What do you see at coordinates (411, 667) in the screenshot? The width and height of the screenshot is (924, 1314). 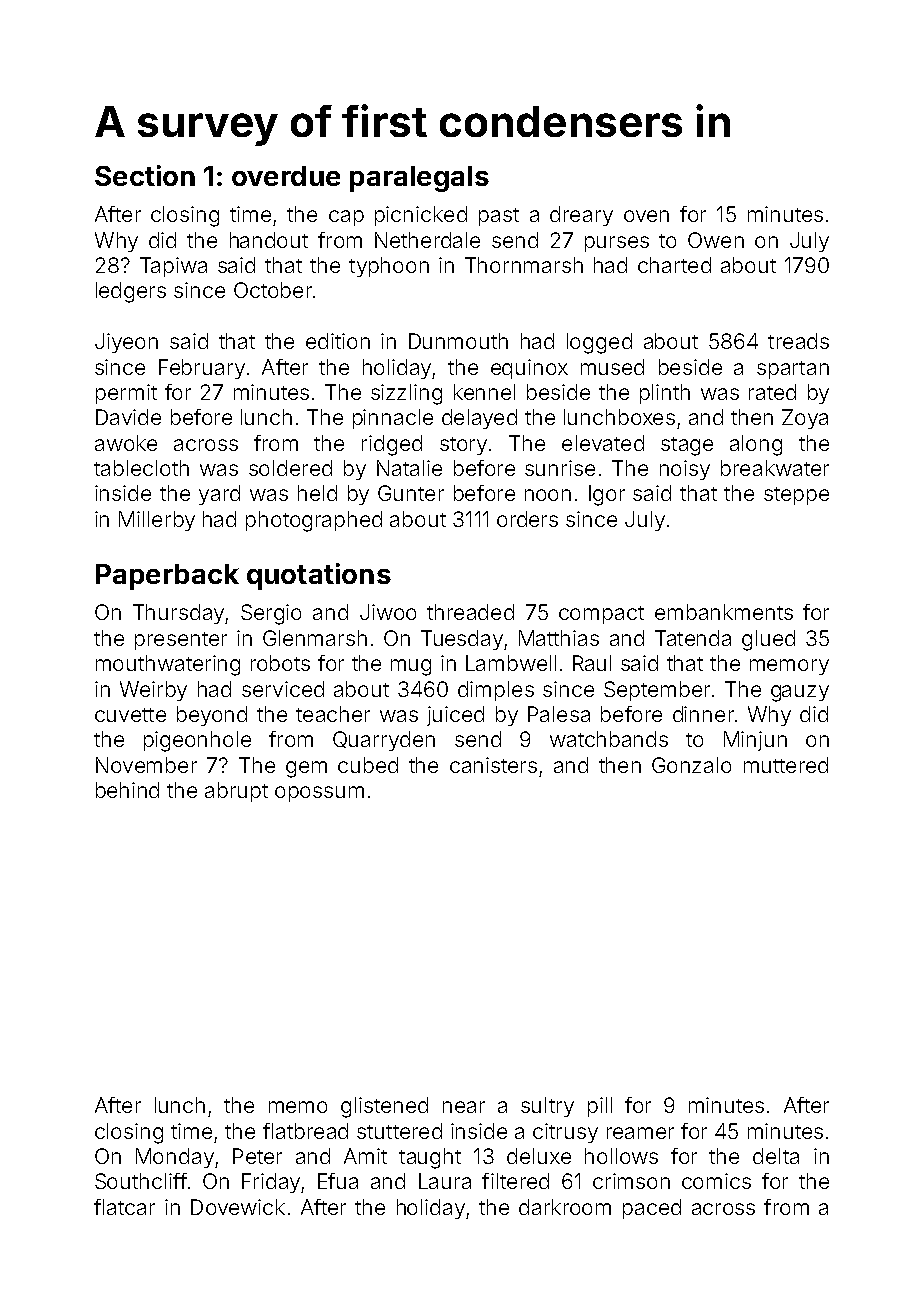 I see `mug` at bounding box center [411, 667].
